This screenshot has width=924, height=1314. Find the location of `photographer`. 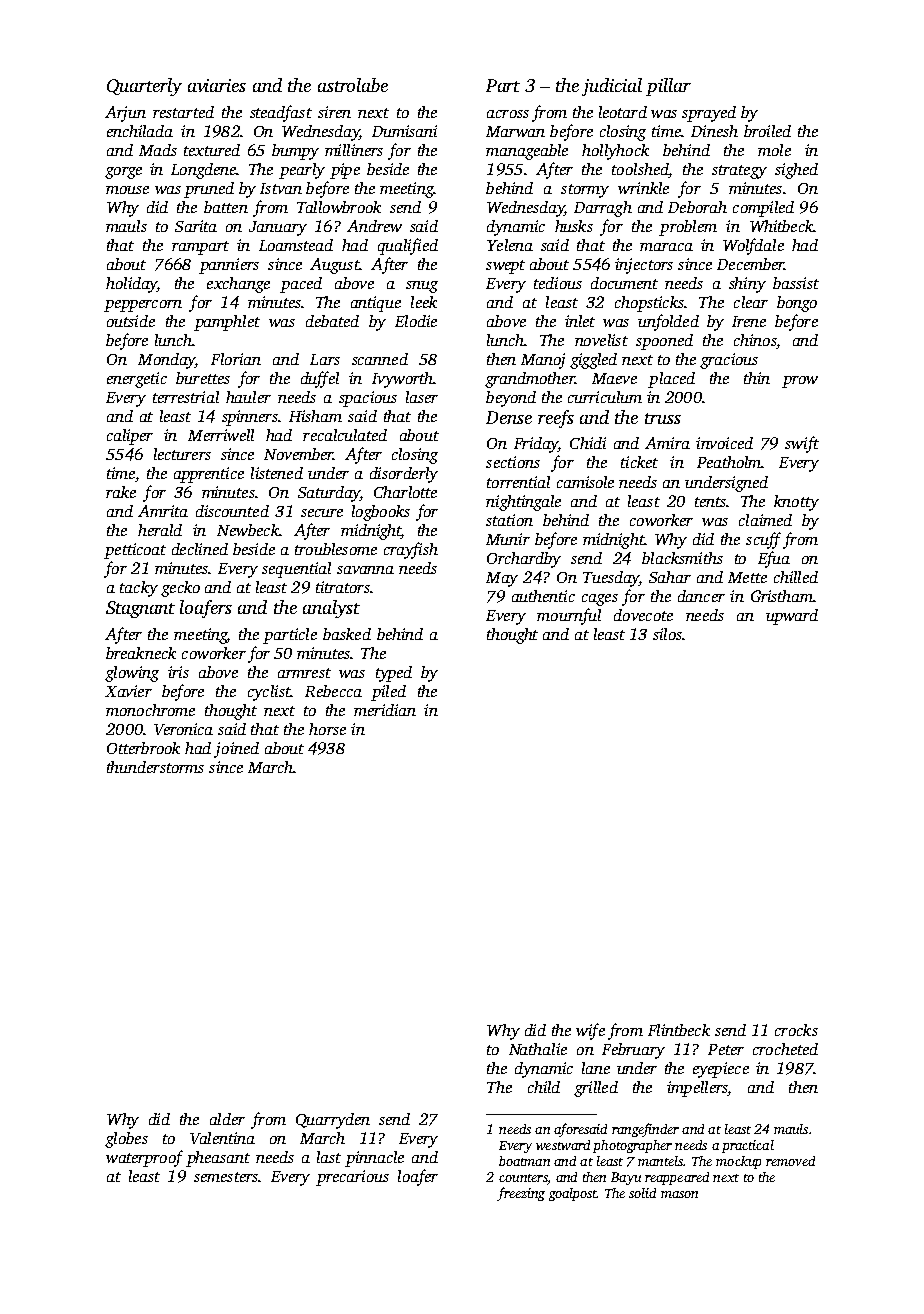

photographer is located at coordinates (632, 1146).
